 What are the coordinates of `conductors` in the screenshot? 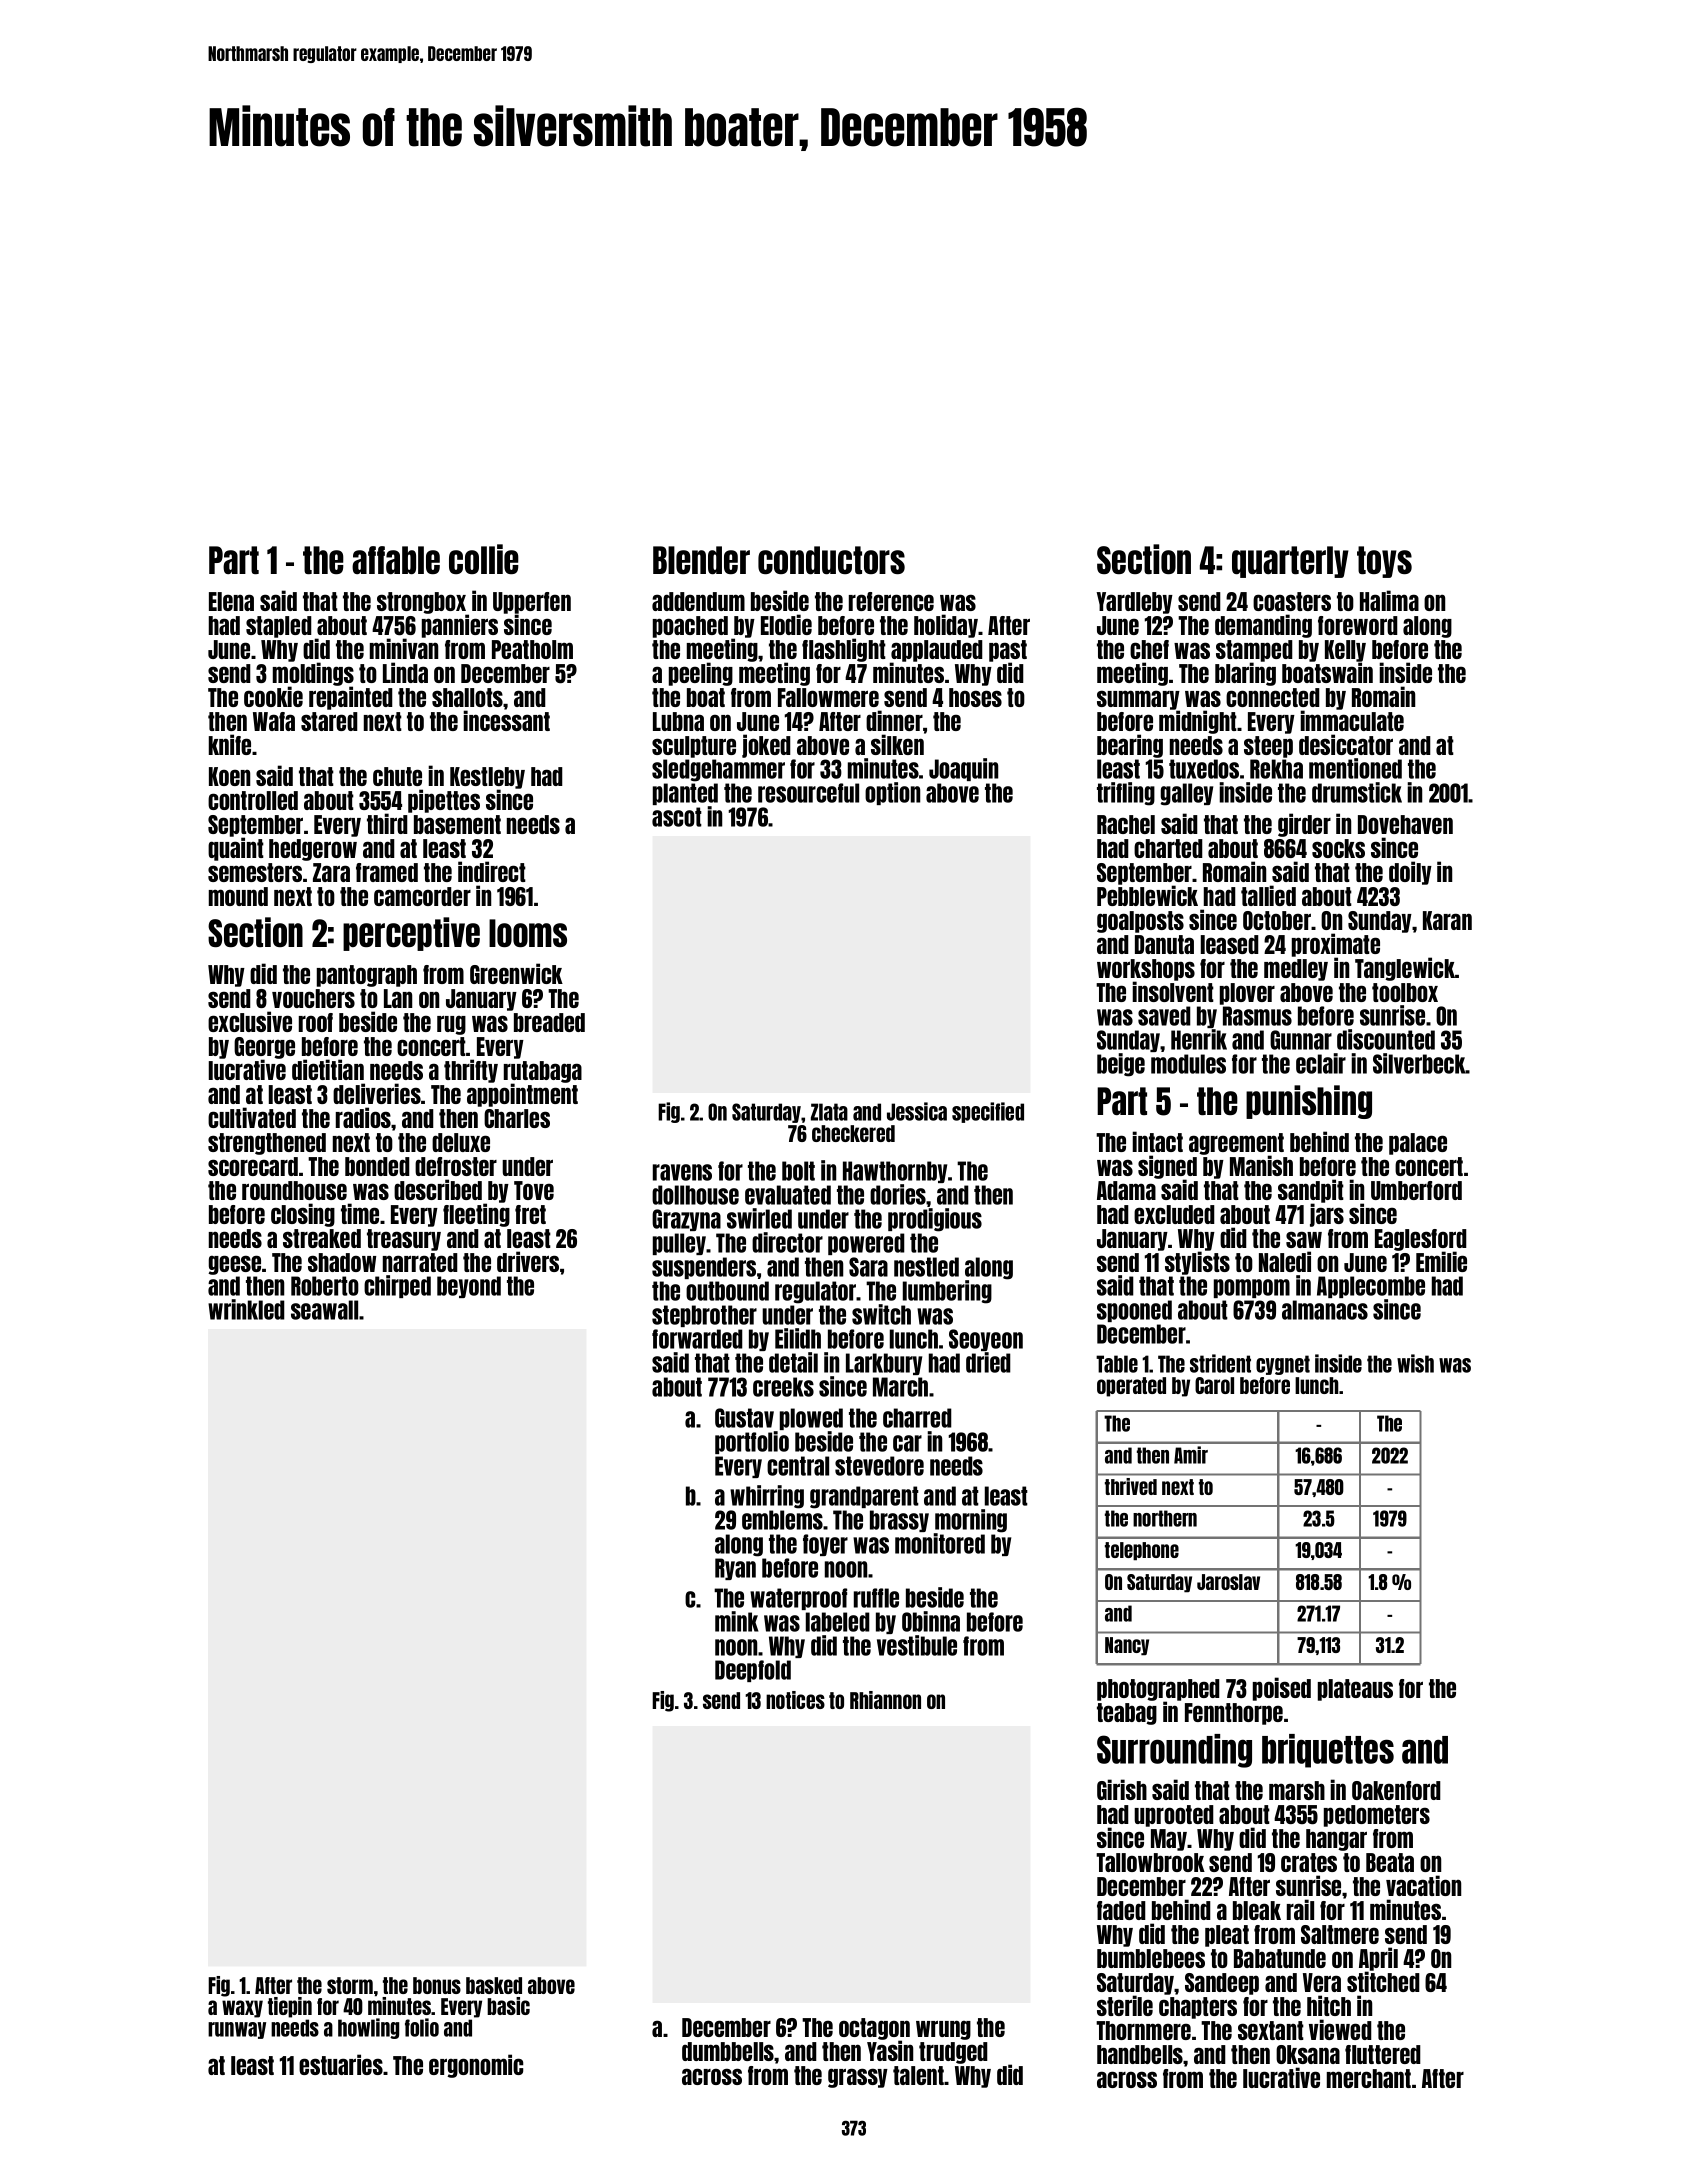 It's located at (831, 560).
